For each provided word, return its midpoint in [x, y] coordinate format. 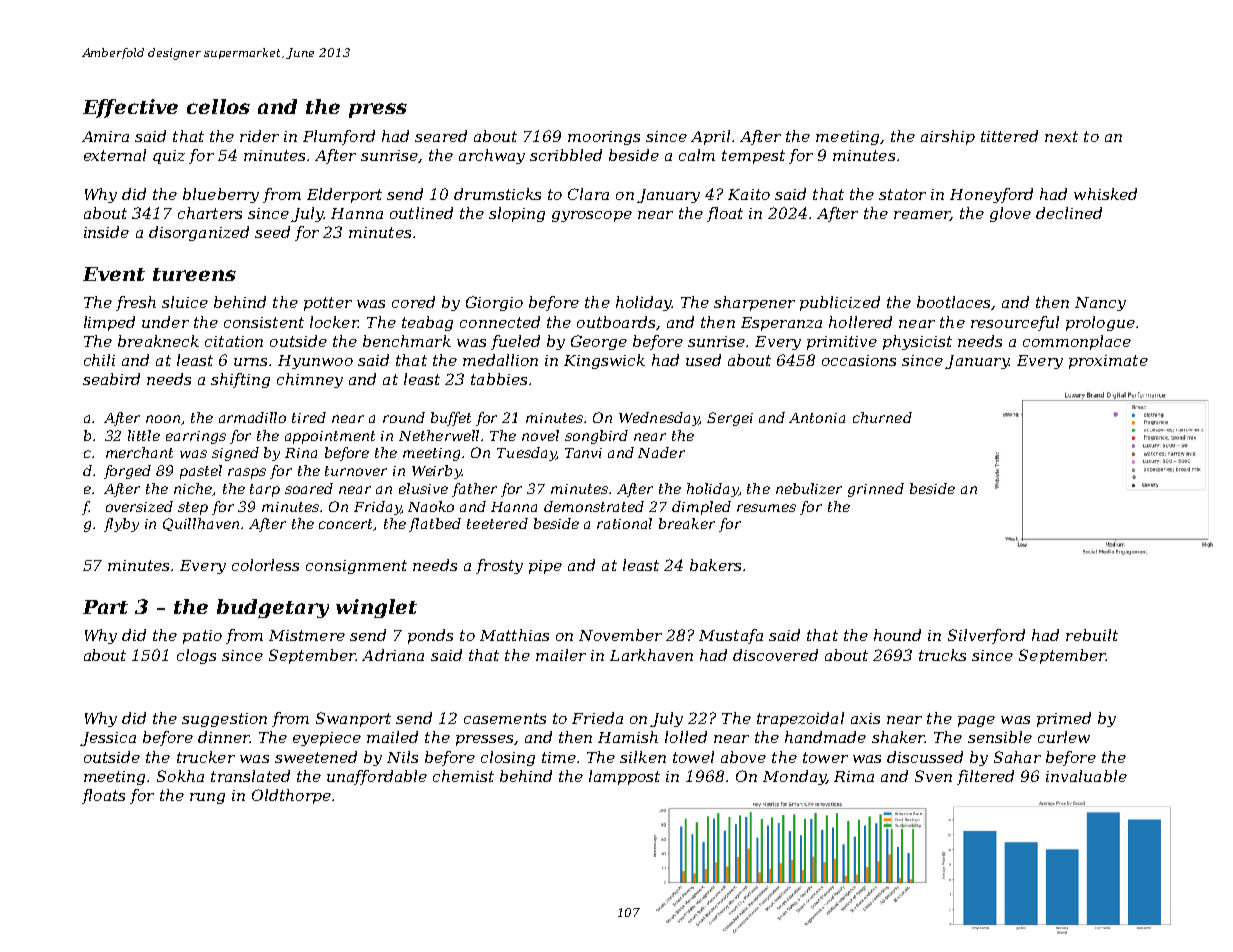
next [1061, 136]
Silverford [986, 636]
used [703, 360]
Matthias [514, 635]
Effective [130, 108]
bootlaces [953, 302]
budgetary [273, 608]
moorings [604, 138]
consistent [264, 322]
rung [207, 798]
